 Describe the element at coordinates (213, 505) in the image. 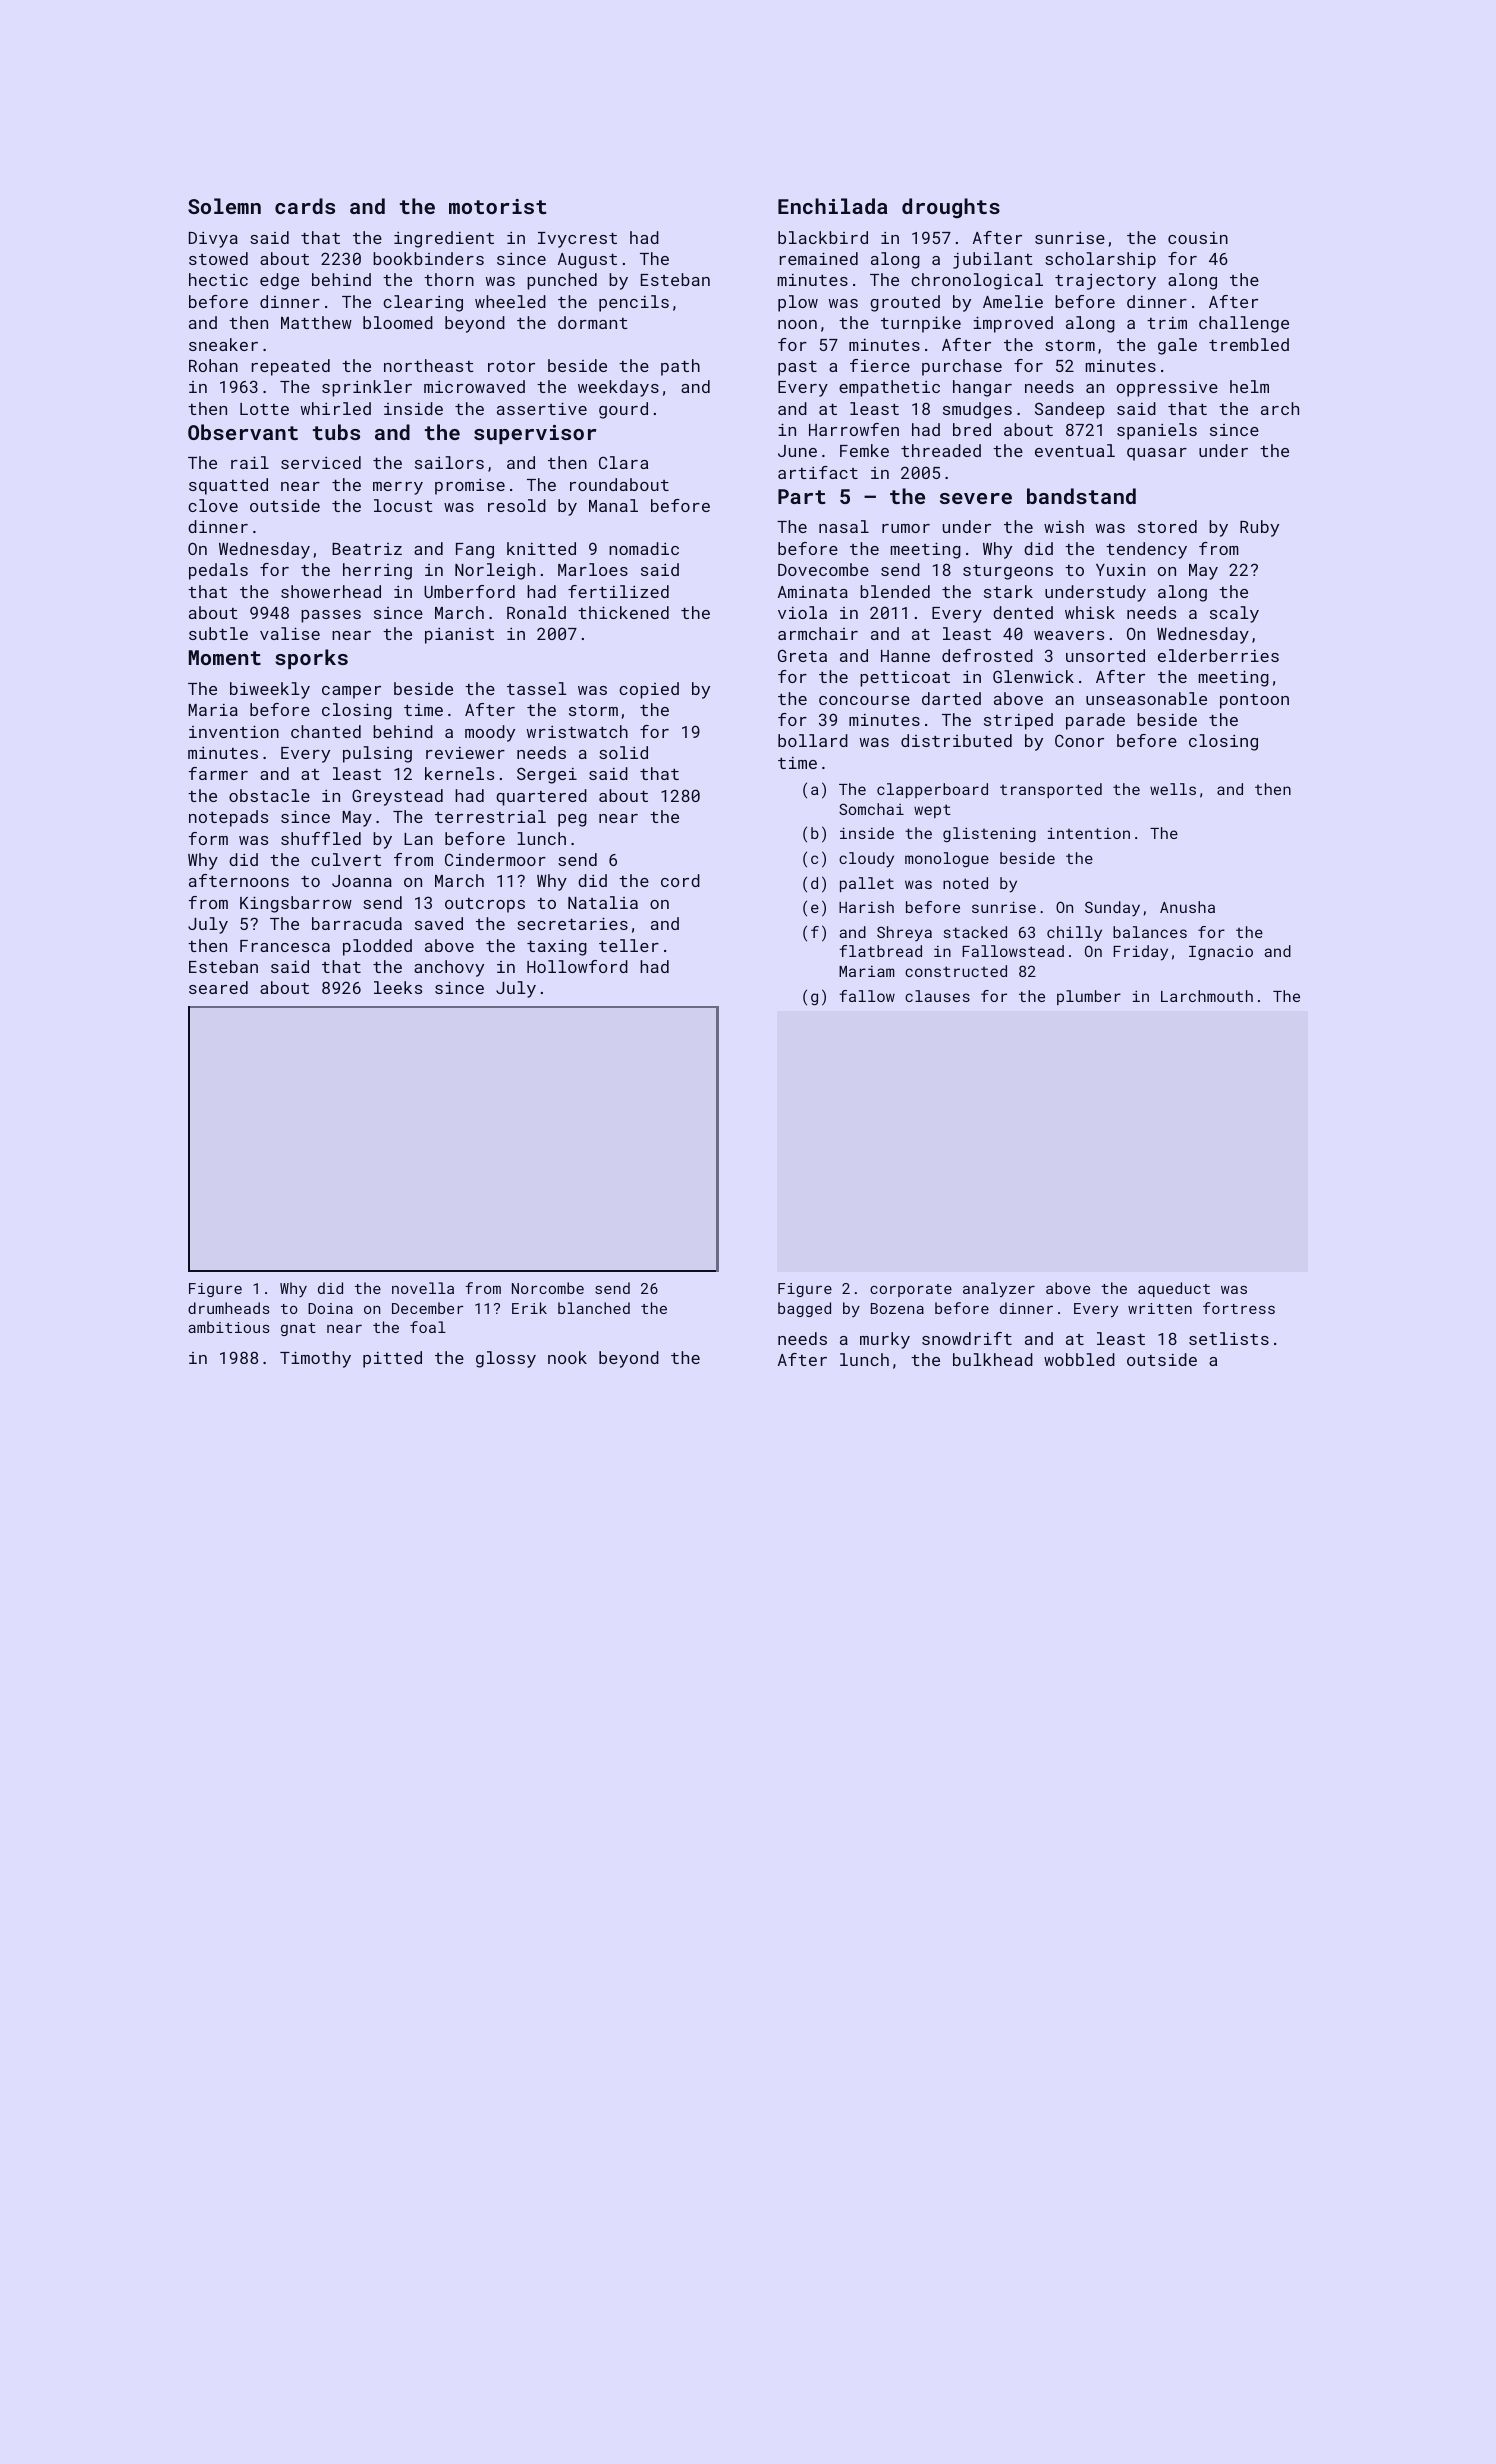

I see `clove` at that location.
